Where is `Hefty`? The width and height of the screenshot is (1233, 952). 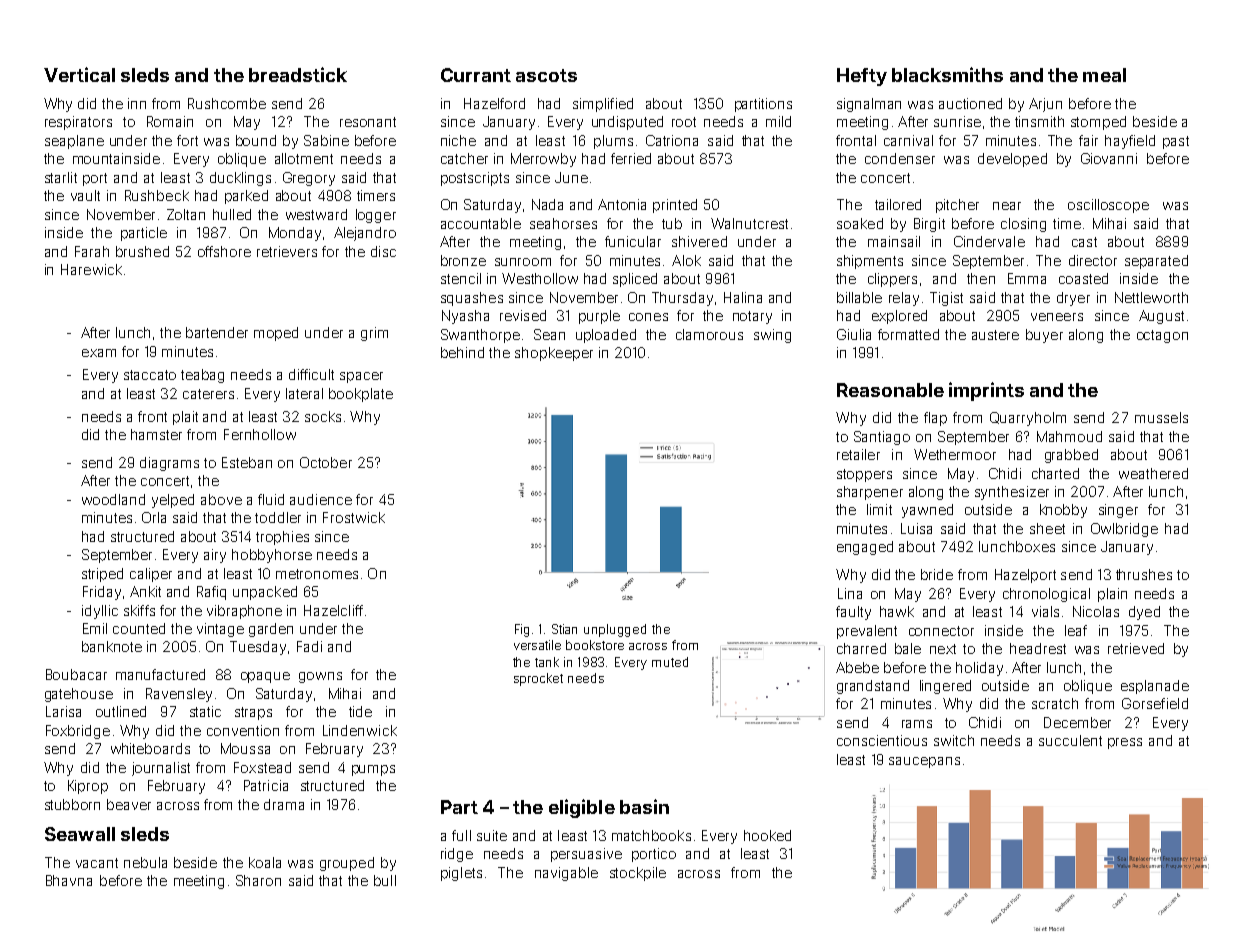
Hefty is located at coordinates (862, 77).
